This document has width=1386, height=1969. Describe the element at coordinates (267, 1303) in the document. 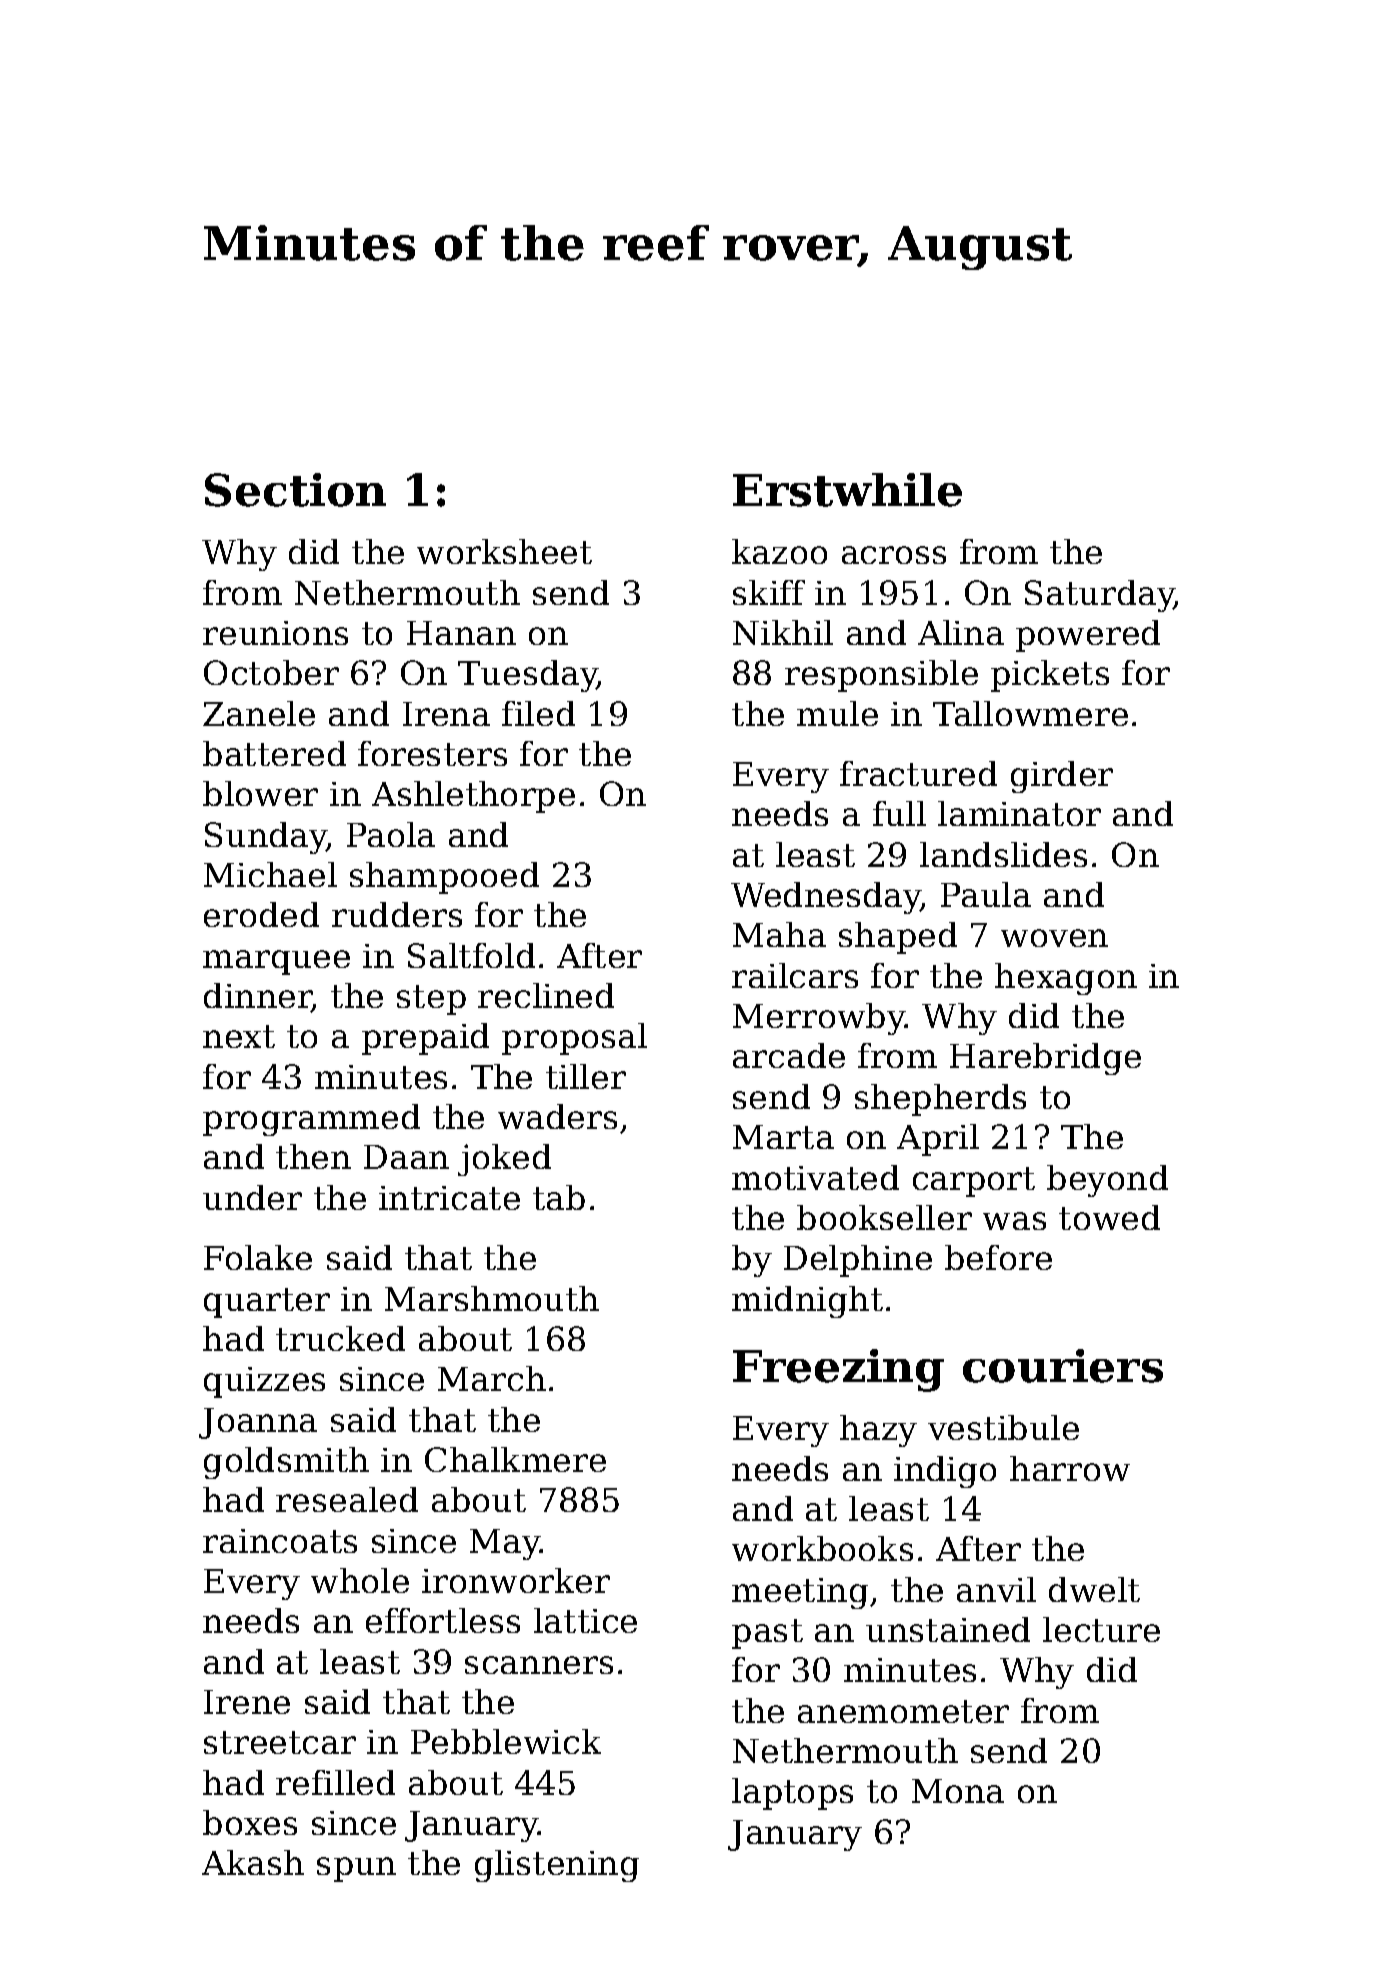

I see `quarter` at that location.
